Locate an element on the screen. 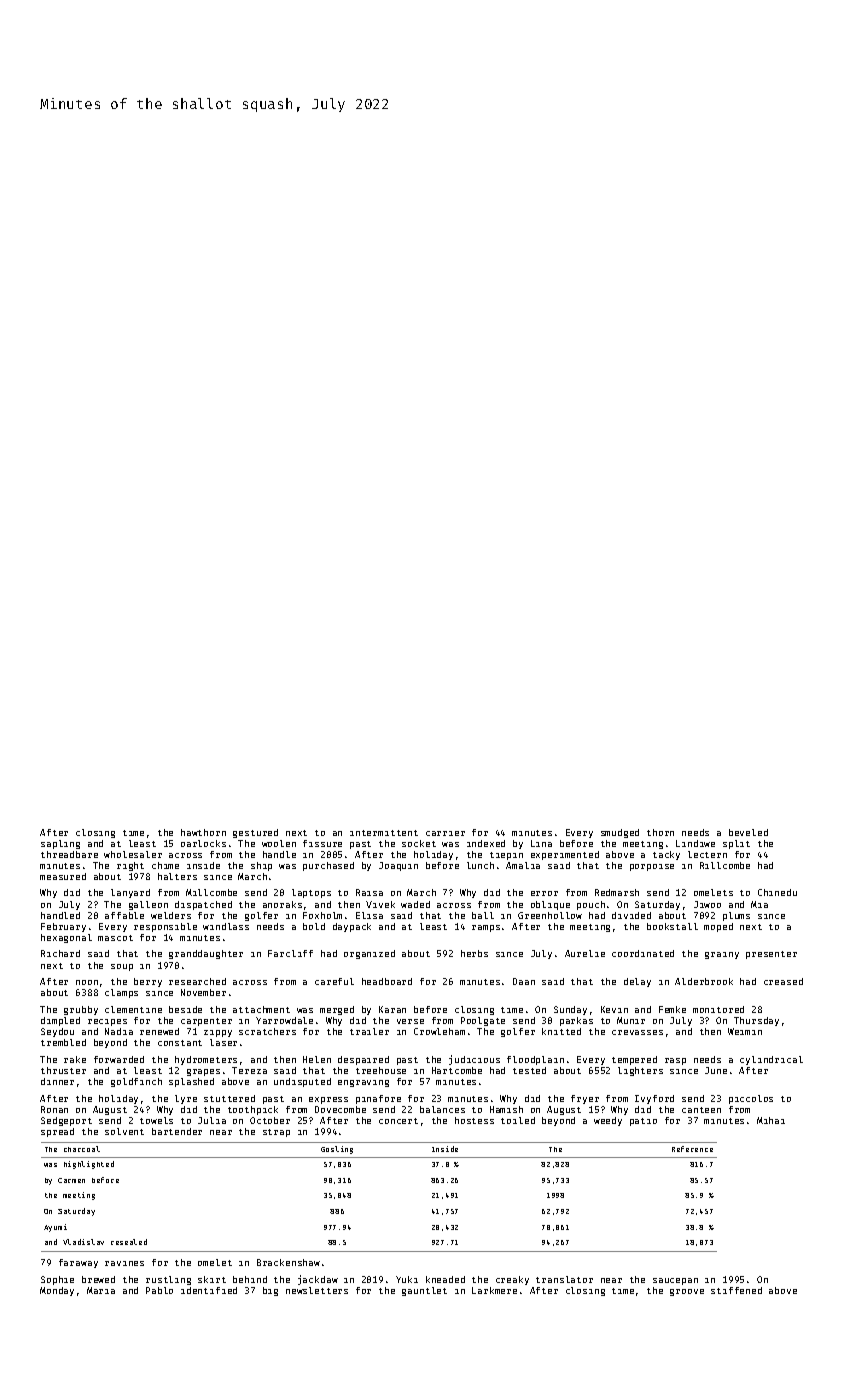 This screenshot has height=1400, width=849. goldfinch is located at coordinates (136, 1082).
